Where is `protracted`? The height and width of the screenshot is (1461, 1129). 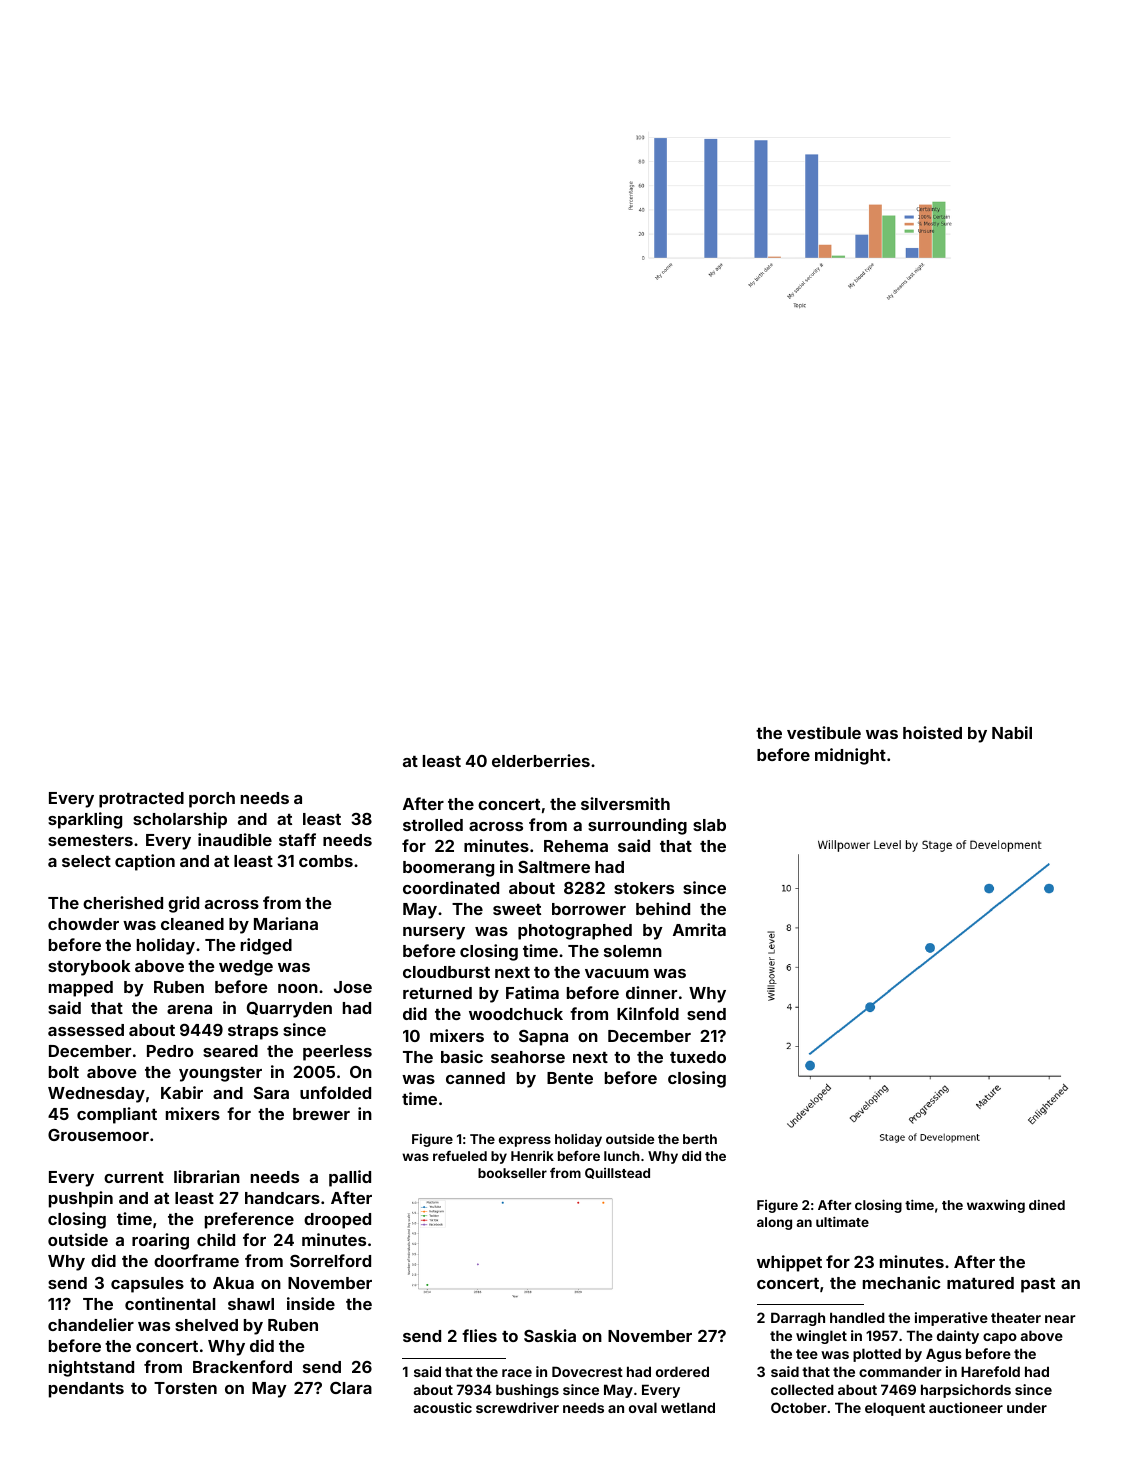
protracted is located at coordinates (141, 800).
